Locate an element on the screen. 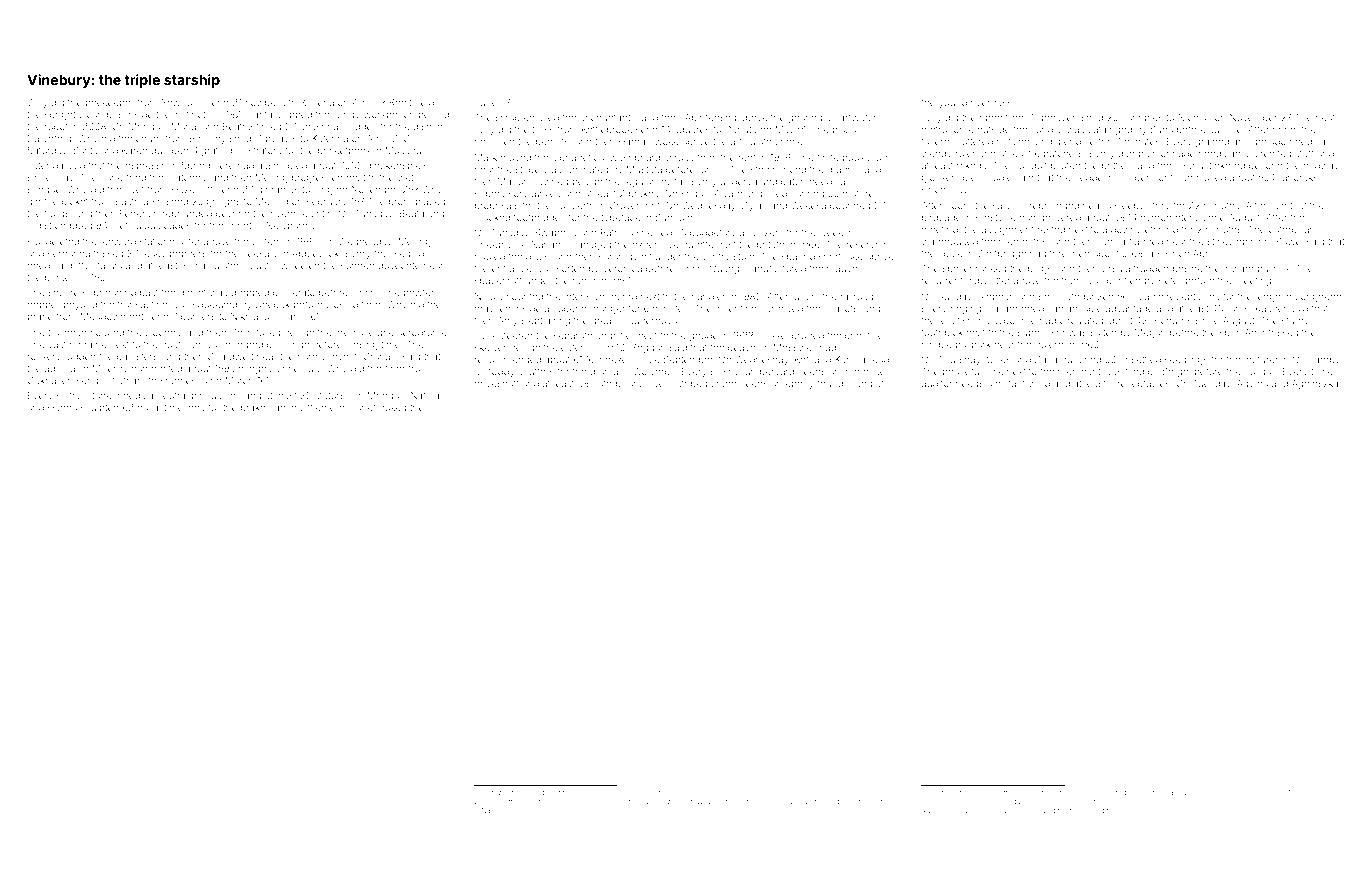 The height and width of the screenshot is (887, 1372). Ursula is located at coordinates (1116, 268).
